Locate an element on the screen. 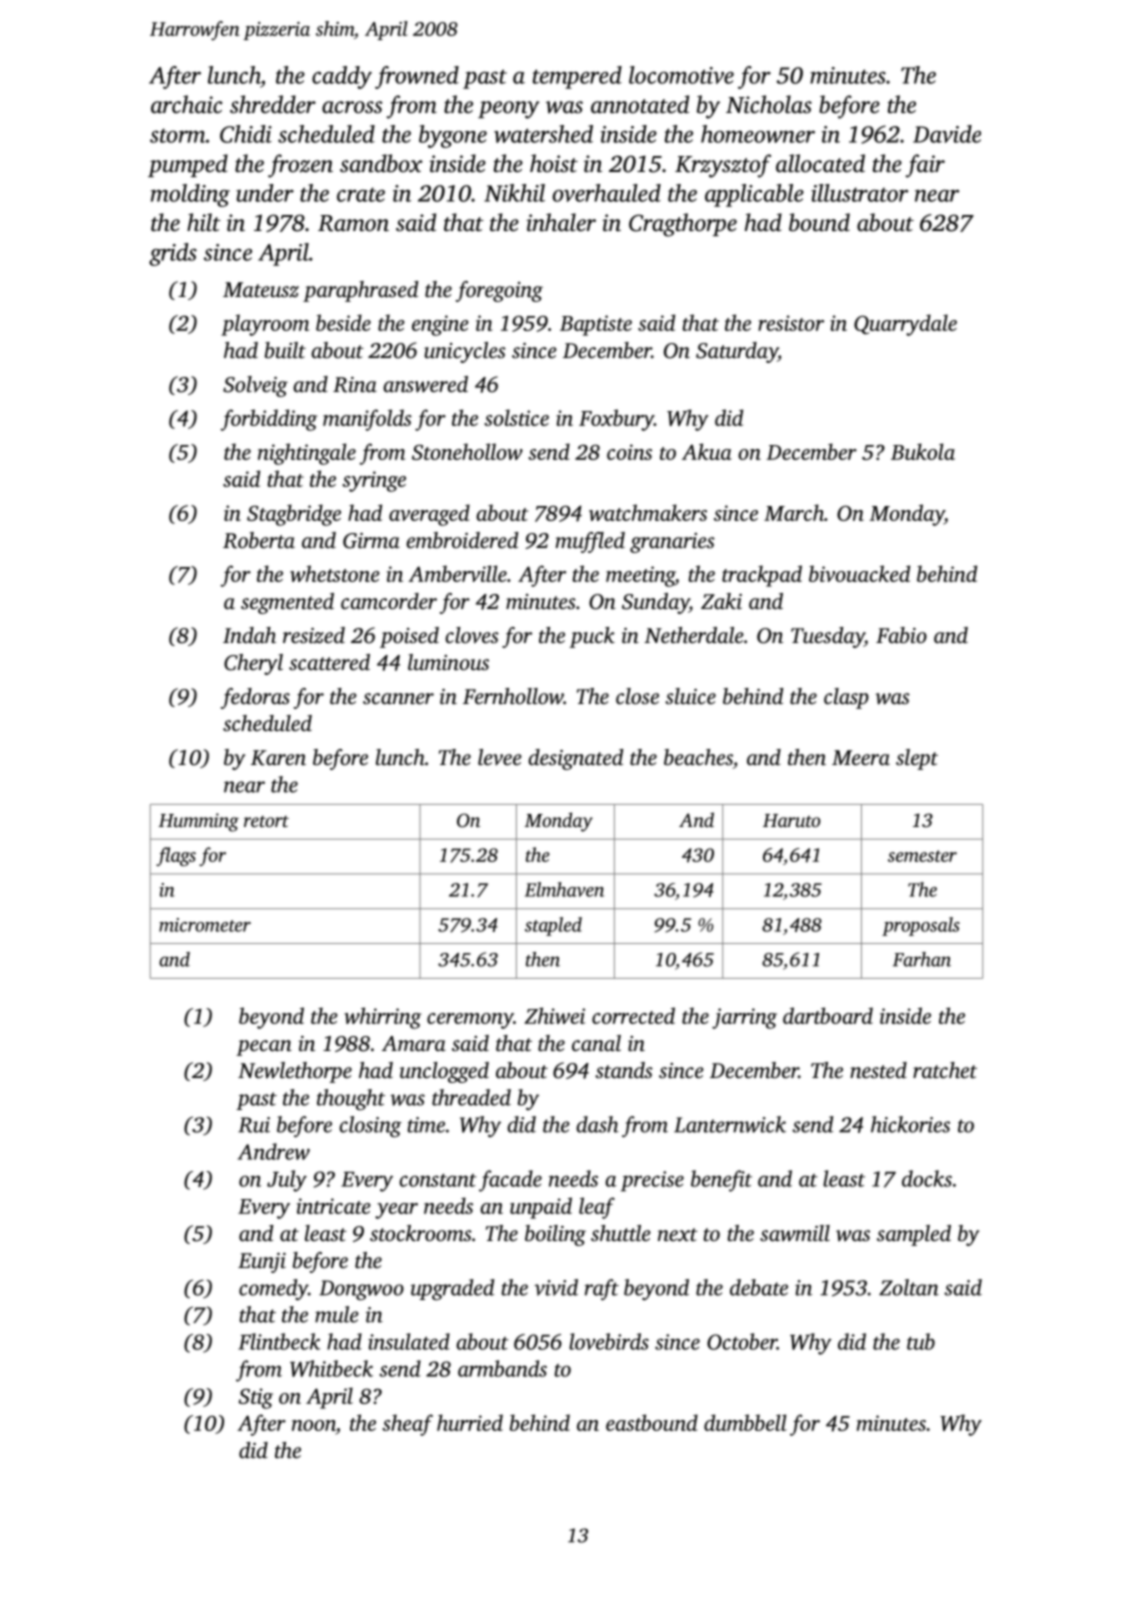 Image resolution: width=1133 pixels, height=1602 pixels. beside is located at coordinates (343, 322).
